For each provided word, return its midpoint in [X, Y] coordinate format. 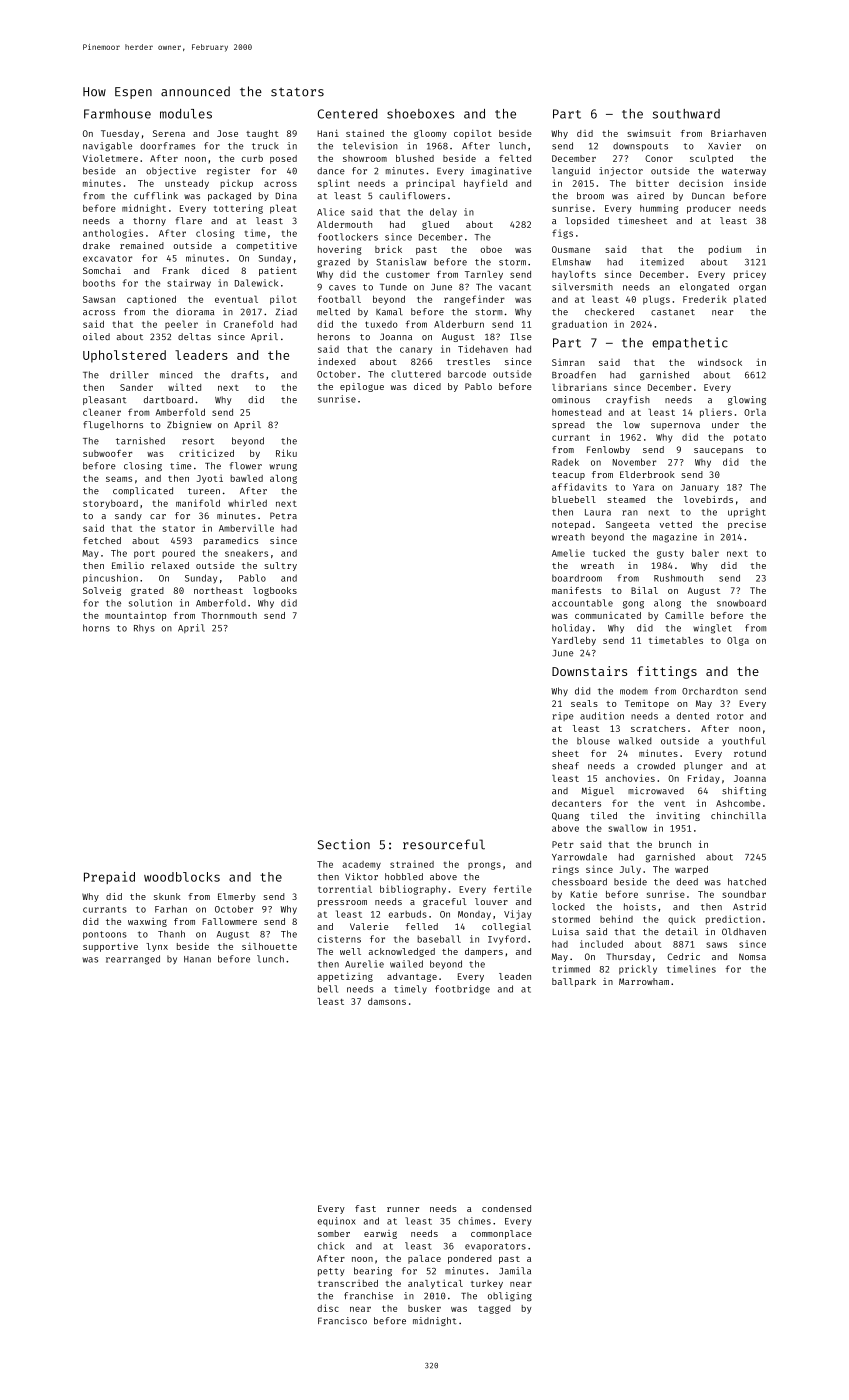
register [228, 171]
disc [328, 1308]
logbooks [275, 591]
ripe [563, 716]
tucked [609, 553]
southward [686, 114]
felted [515, 158]
